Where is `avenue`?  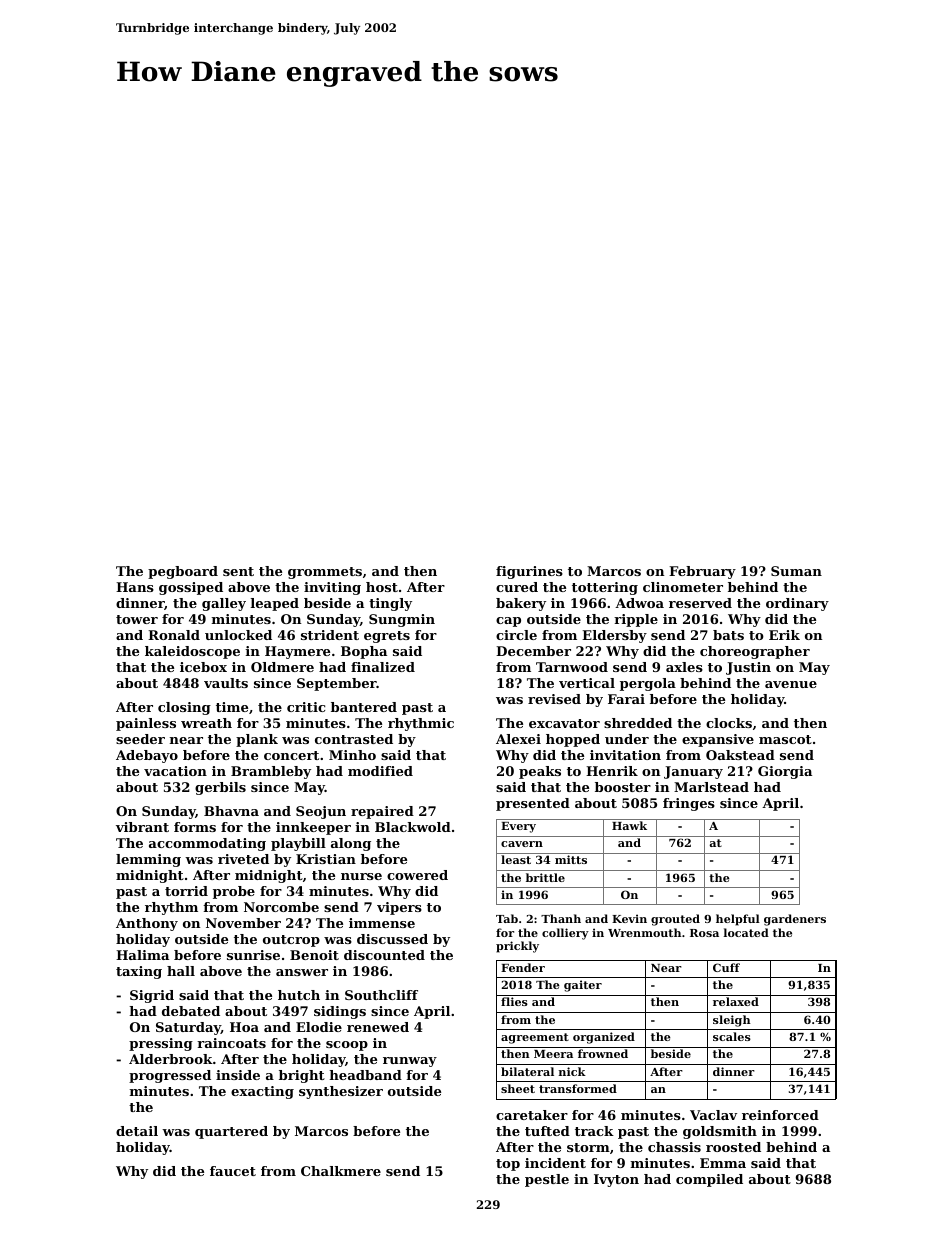 avenue is located at coordinates (791, 684).
